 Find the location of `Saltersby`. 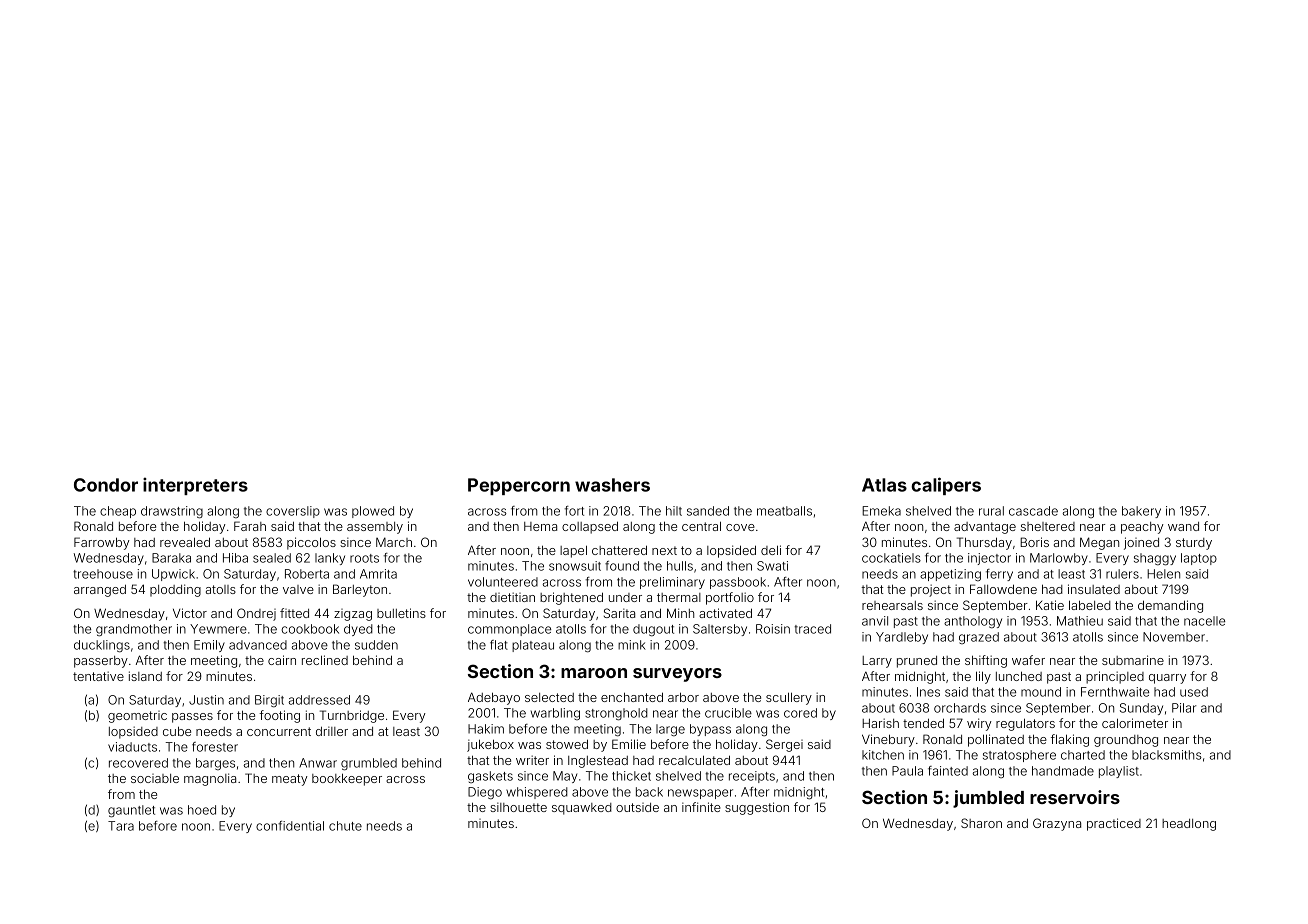

Saltersby is located at coordinates (720, 630).
